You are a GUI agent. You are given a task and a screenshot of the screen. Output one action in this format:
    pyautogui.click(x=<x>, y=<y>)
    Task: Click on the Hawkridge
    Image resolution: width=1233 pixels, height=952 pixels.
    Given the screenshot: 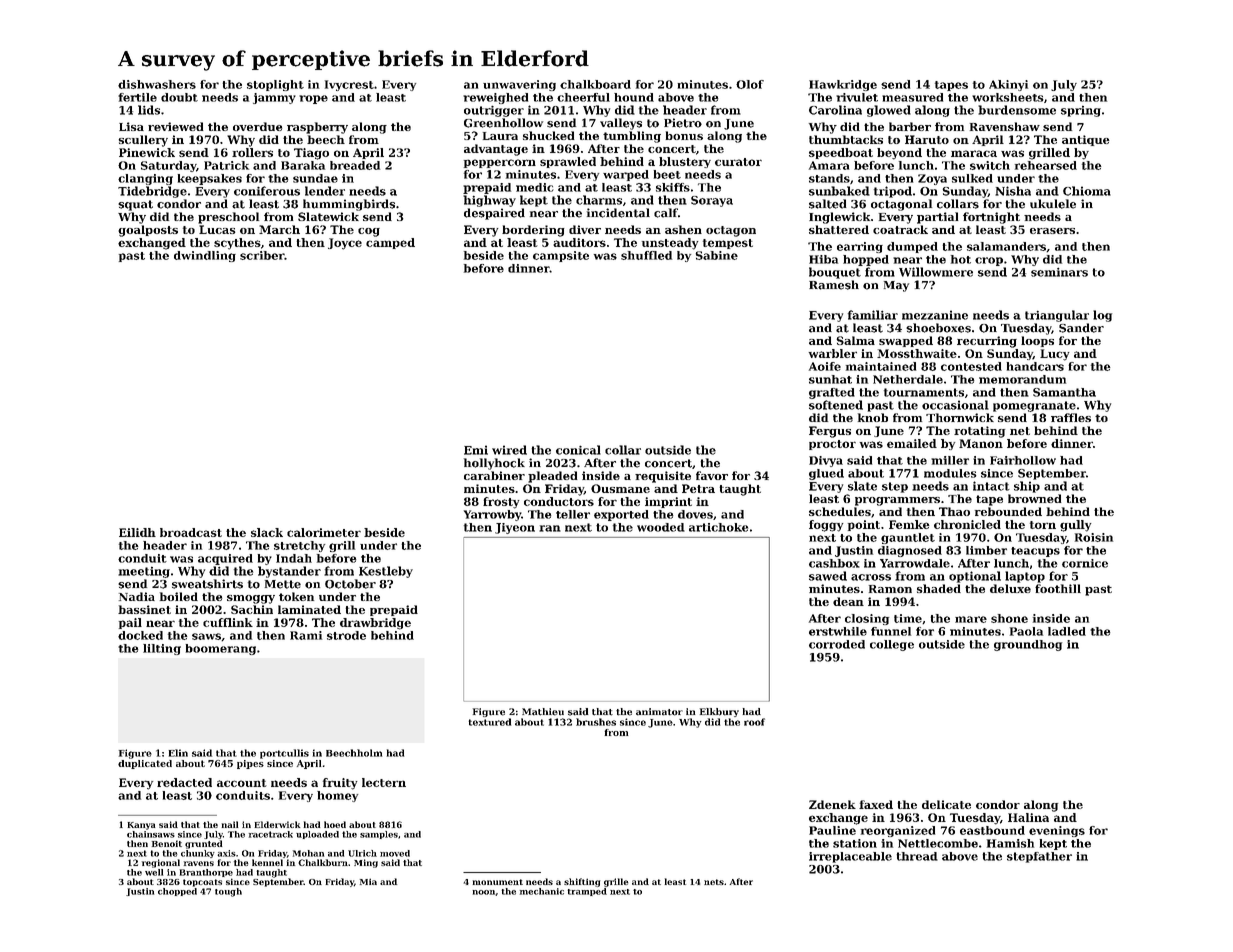 What is the action you would take?
    pyautogui.click(x=843, y=85)
